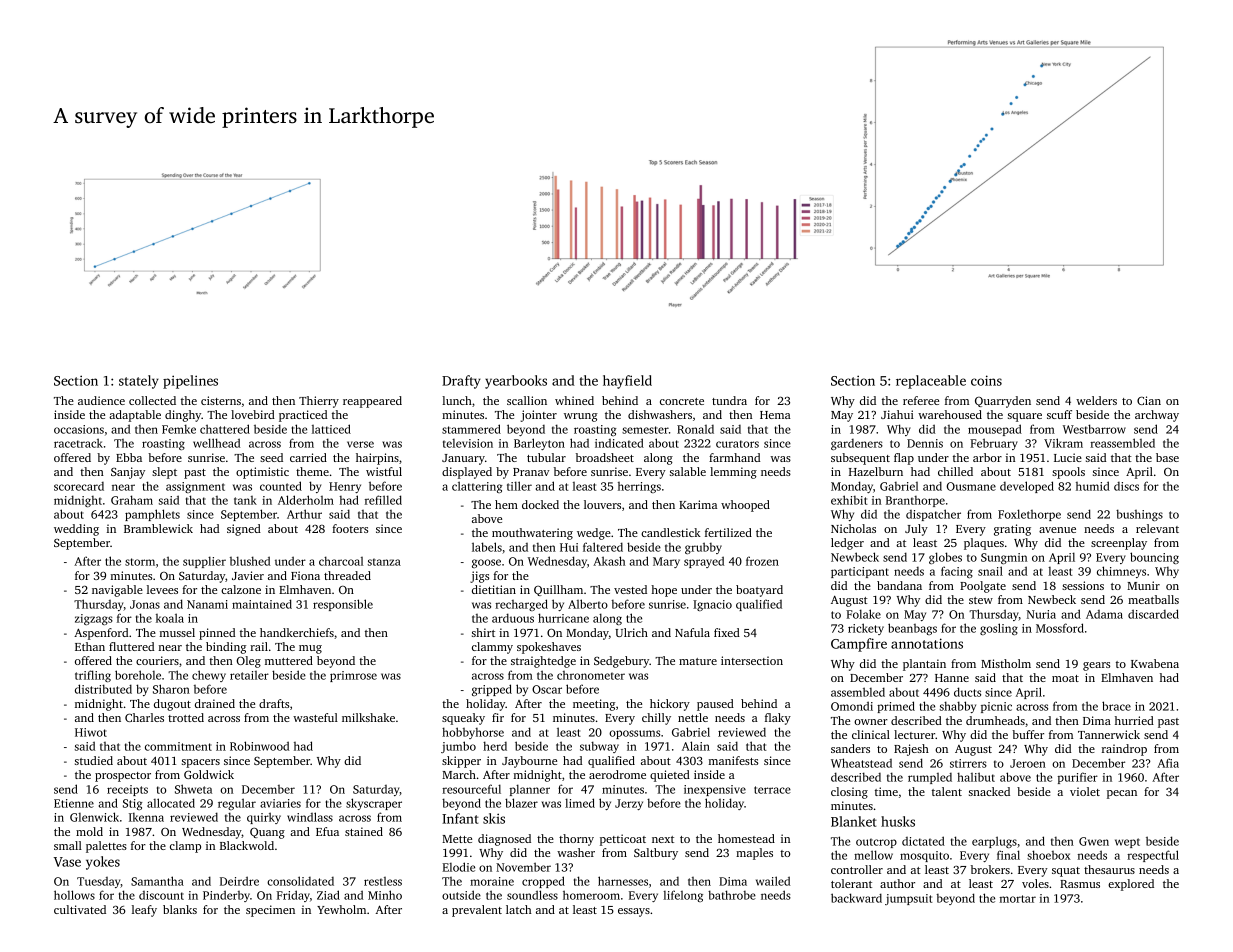  Describe the element at coordinates (1131, 885) in the screenshot. I see `explored` at that location.
